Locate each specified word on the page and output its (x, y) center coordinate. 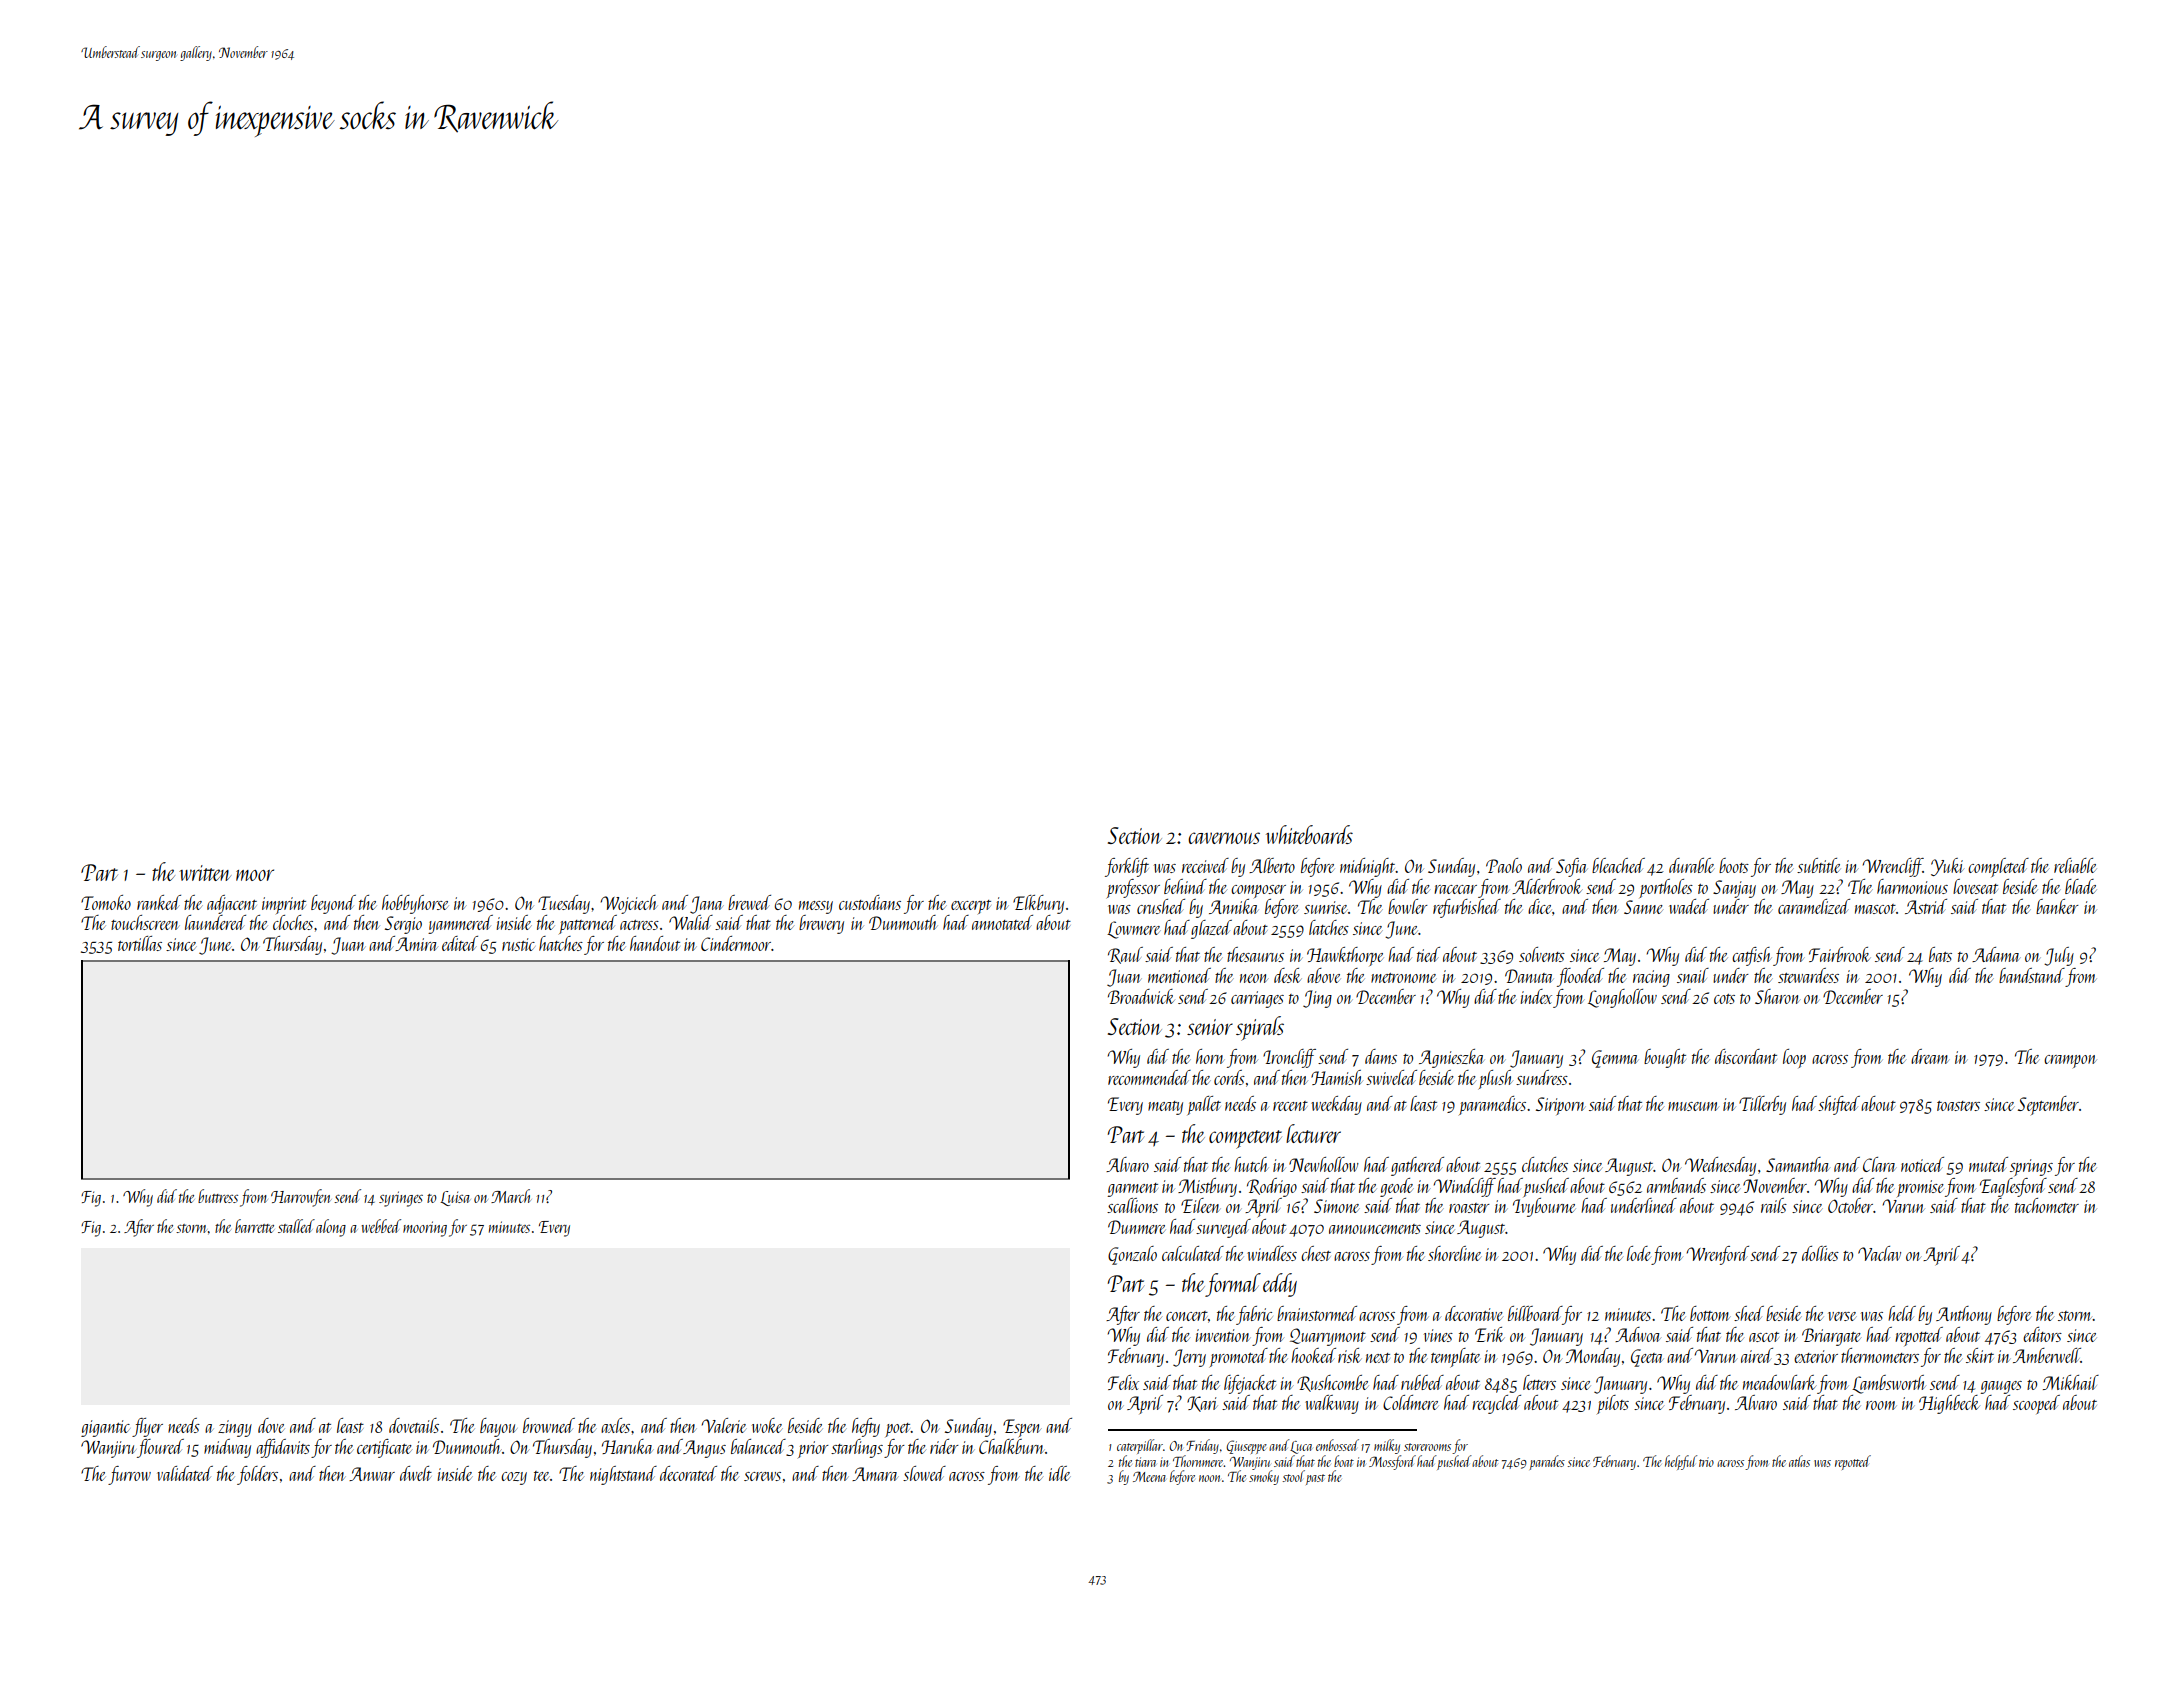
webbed (381, 1226)
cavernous (1224, 838)
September (2048, 1105)
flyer (147, 1427)
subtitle (1818, 865)
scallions (1132, 1205)
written (205, 873)
